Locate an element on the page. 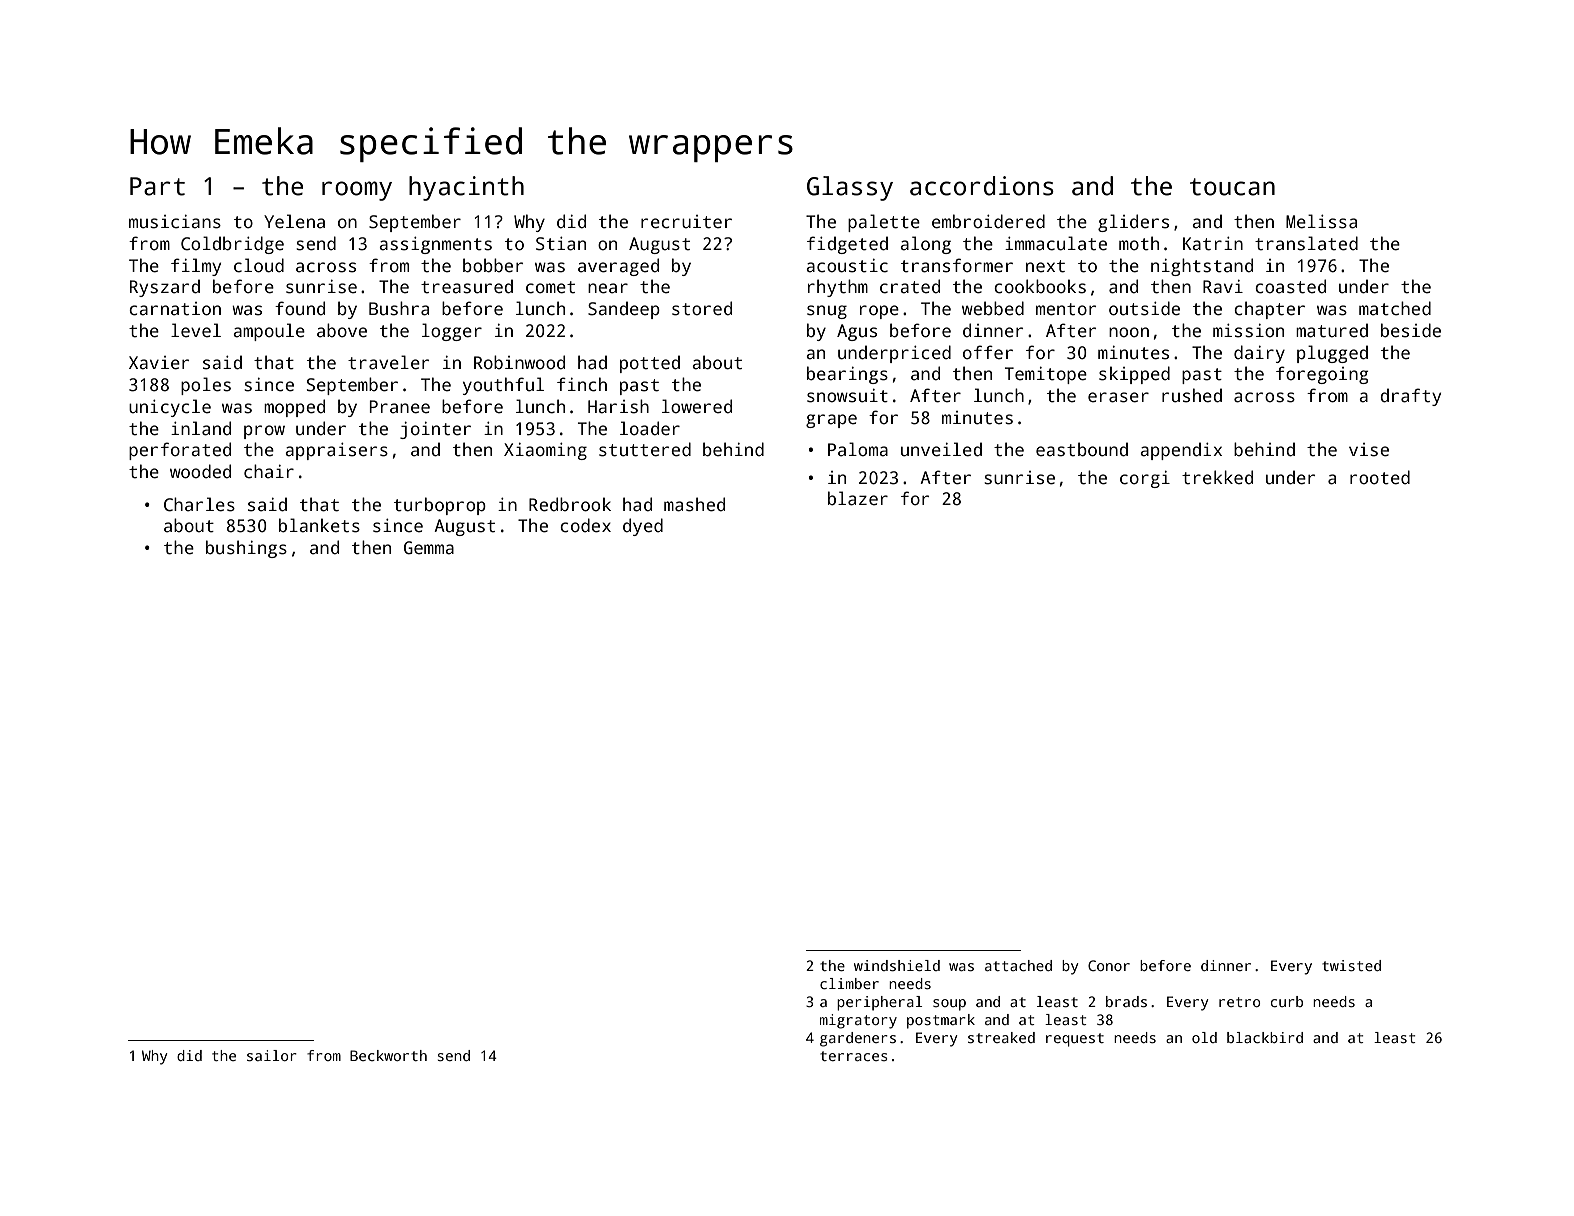  sailor is located at coordinates (272, 1055).
